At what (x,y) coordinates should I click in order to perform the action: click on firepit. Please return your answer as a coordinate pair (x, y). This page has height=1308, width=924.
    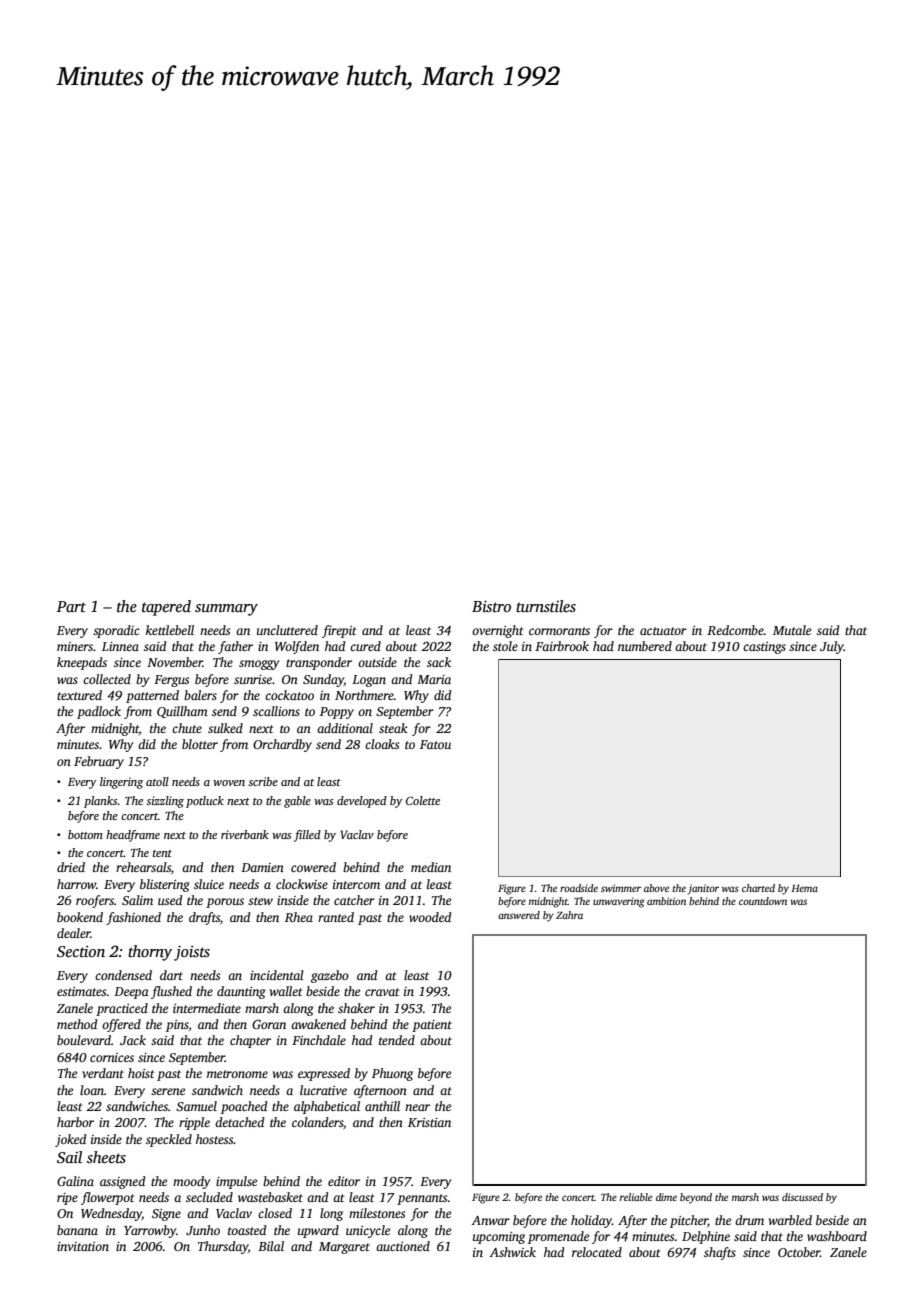
    Looking at the image, I should click on (339, 631).
